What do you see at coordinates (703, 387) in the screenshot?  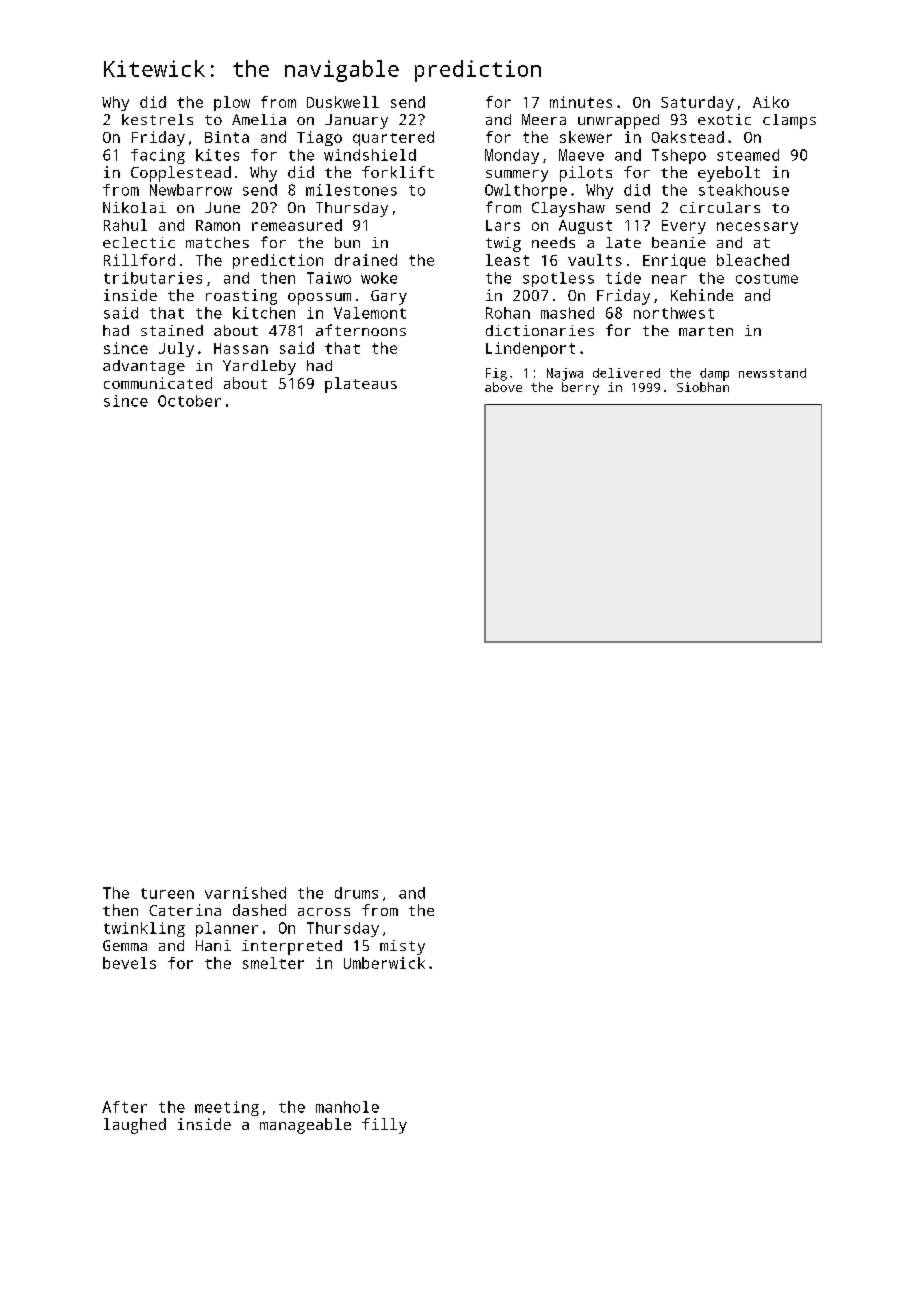 I see `Siobhan` at bounding box center [703, 387].
